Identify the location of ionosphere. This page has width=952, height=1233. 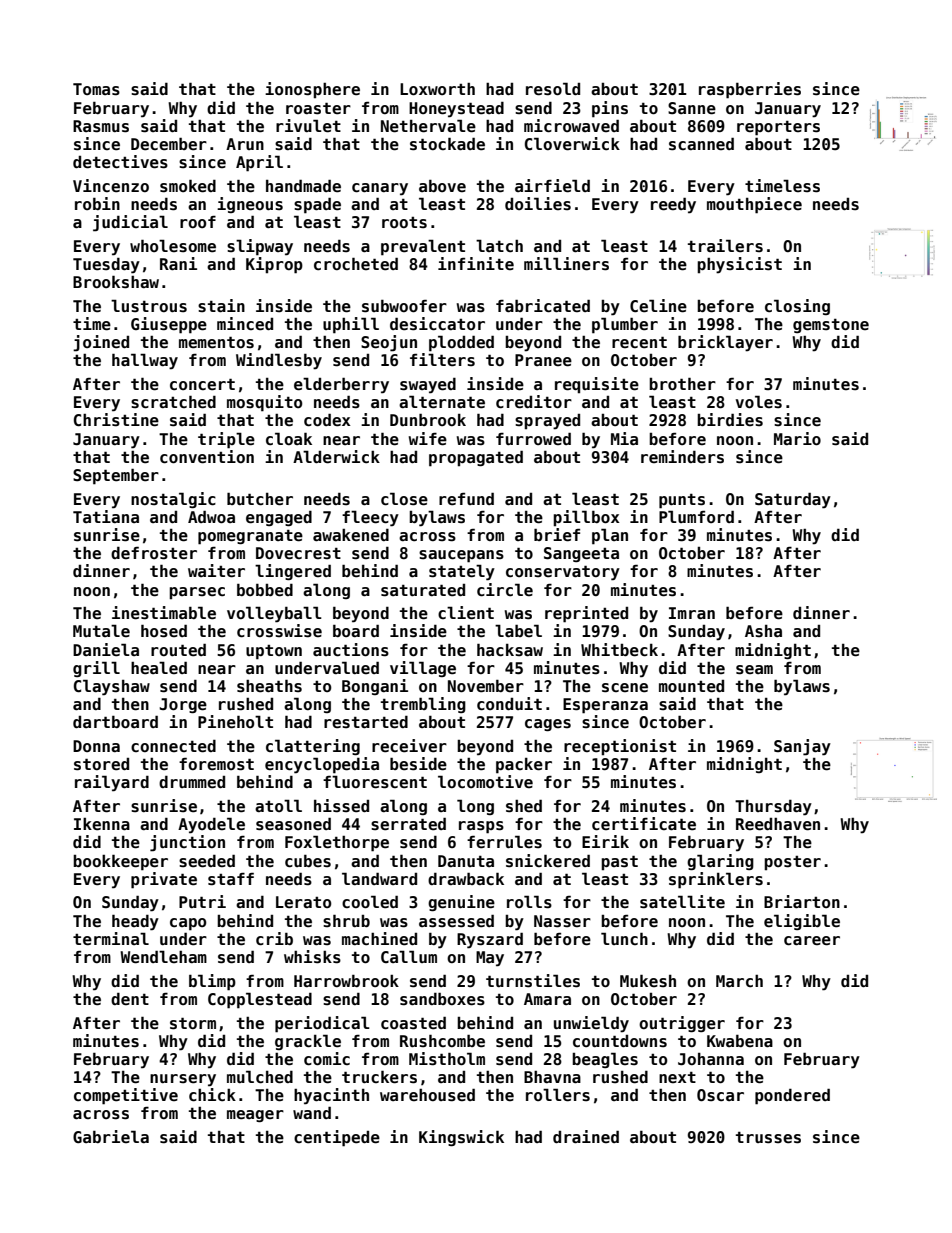
(312, 90).
